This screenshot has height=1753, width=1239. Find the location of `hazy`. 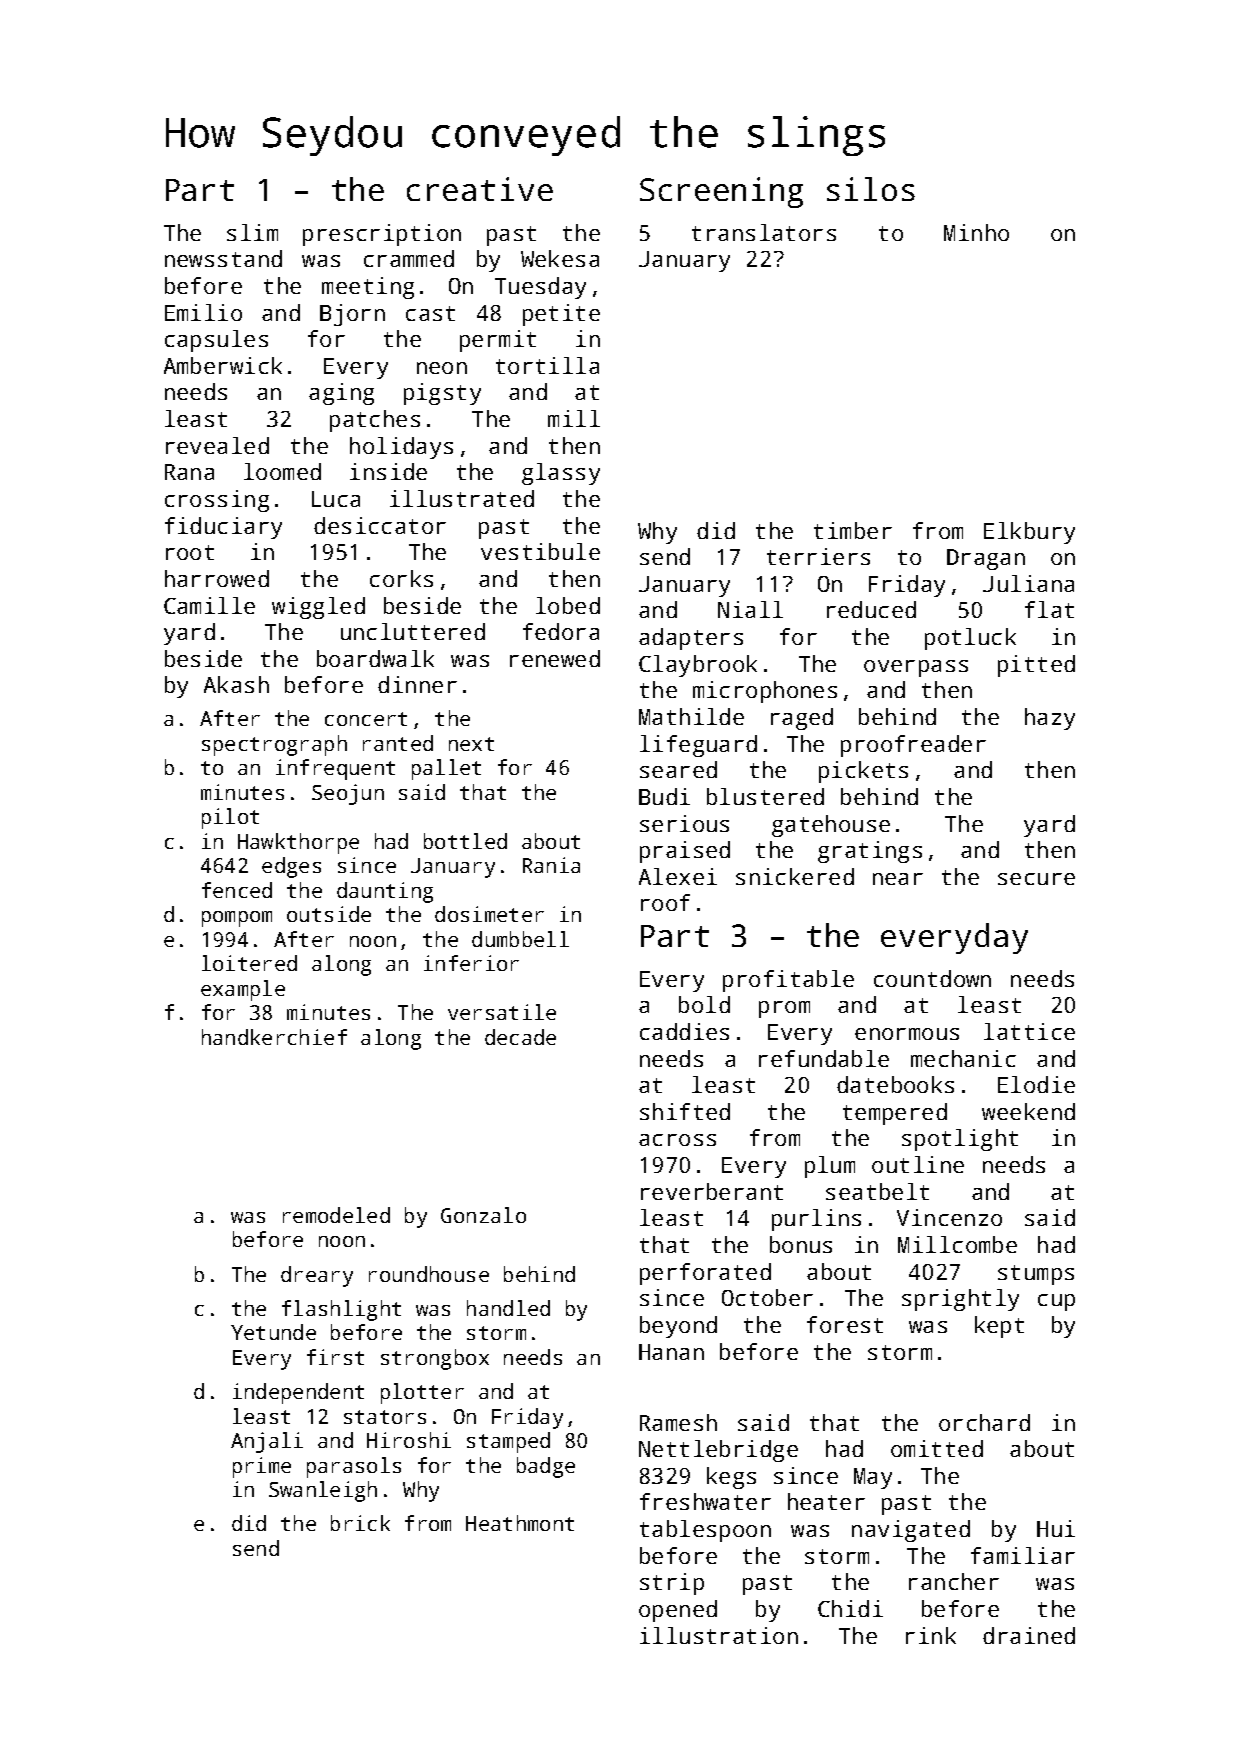

hazy is located at coordinates (1050, 719).
